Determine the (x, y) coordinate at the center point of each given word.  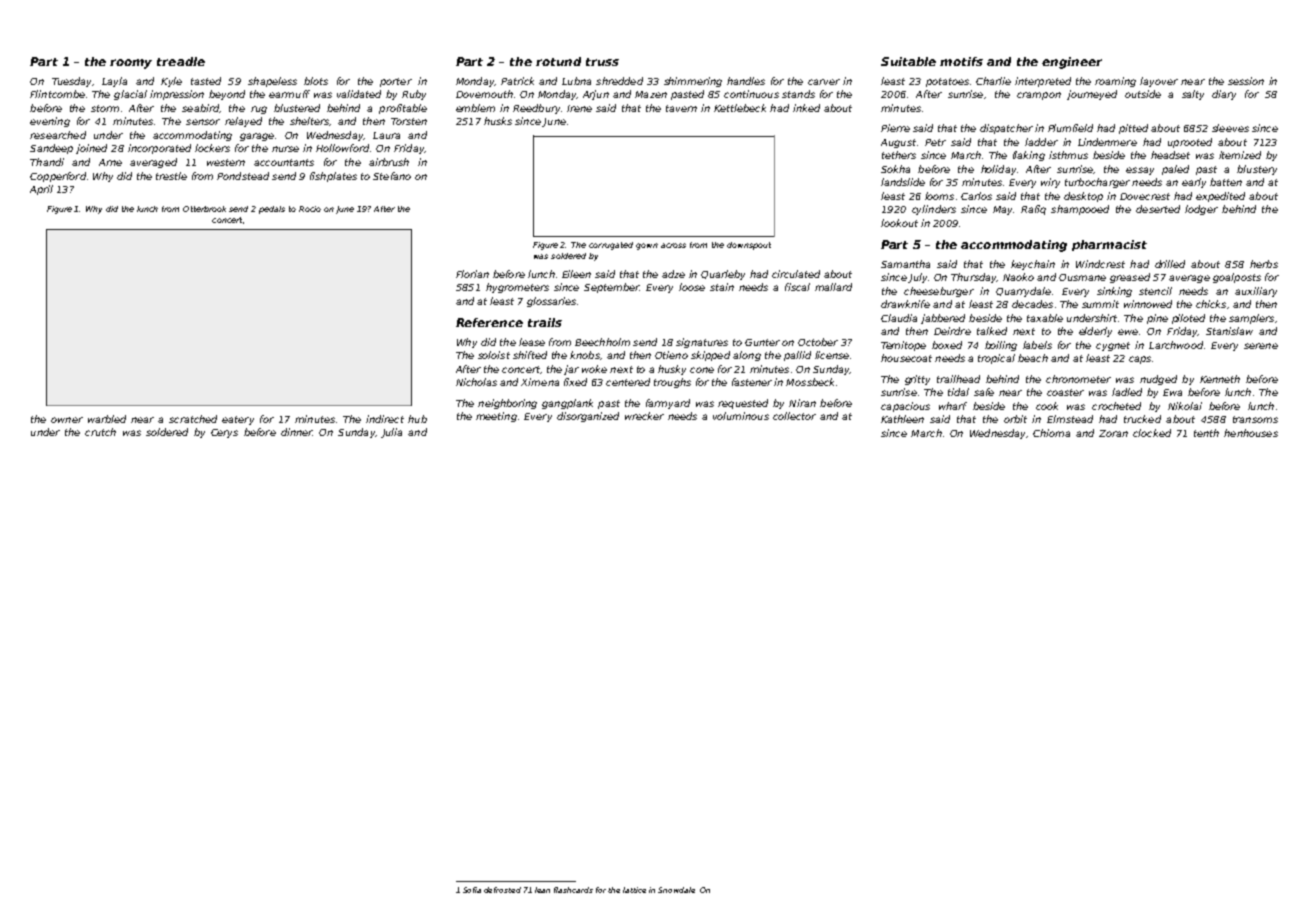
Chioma (1051, 433)
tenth (1206, 433)
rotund (558, 61)
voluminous (741, 416)
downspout (749, 246)
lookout (899, 223)
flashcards (573, 890)
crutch (100, 432)
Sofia (472, 890)
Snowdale (676, 890)
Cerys (224, 433)
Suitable (908, 61)
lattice (634, 890)
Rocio (310, 209)
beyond (227, 95)
